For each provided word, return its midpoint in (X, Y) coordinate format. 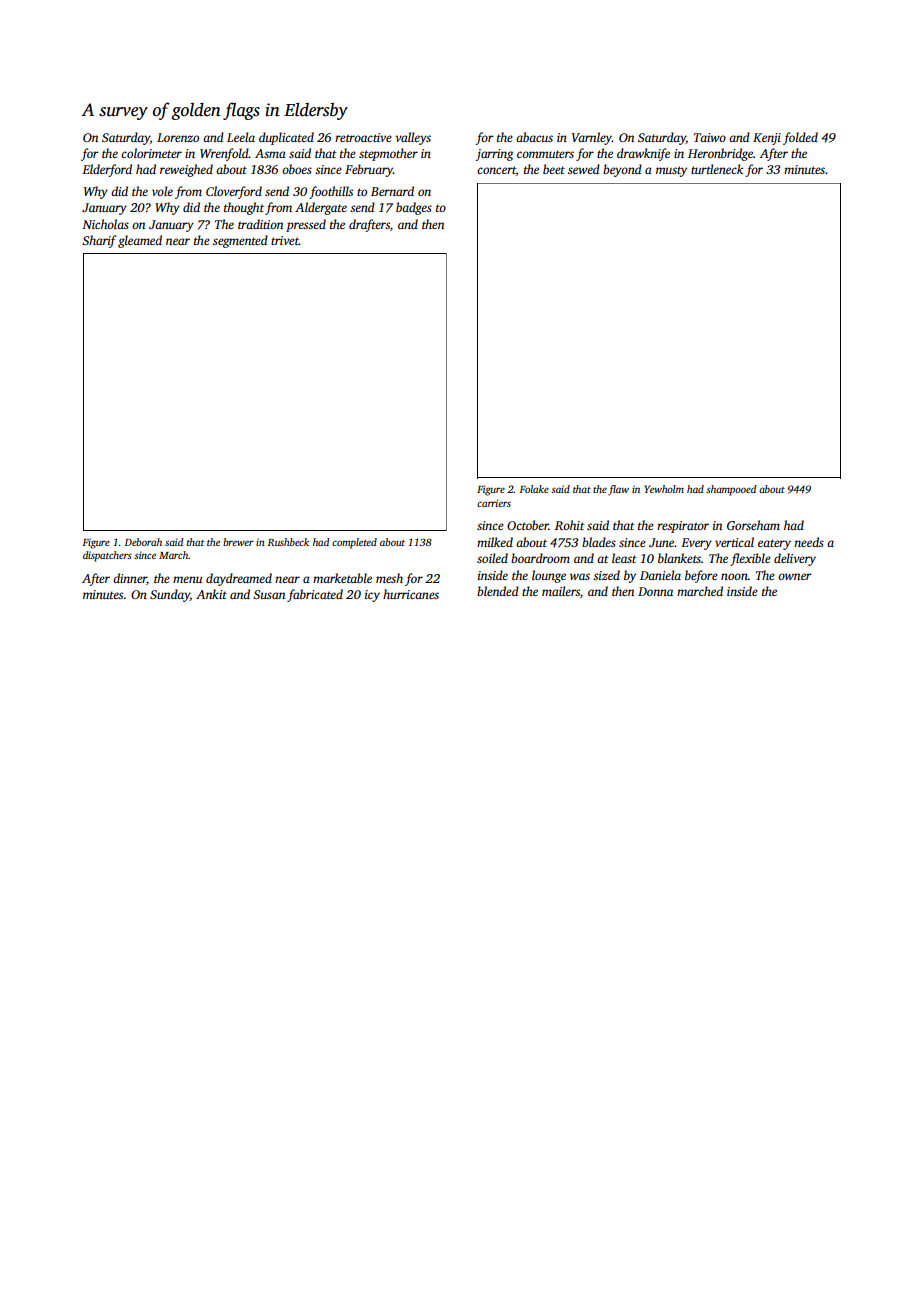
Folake (534, 489)
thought (244, 208)
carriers (494, 503)
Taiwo (710, 137)
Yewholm (664, 489)
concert (496, 170)
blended (498, 591)
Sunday (170, 595)
